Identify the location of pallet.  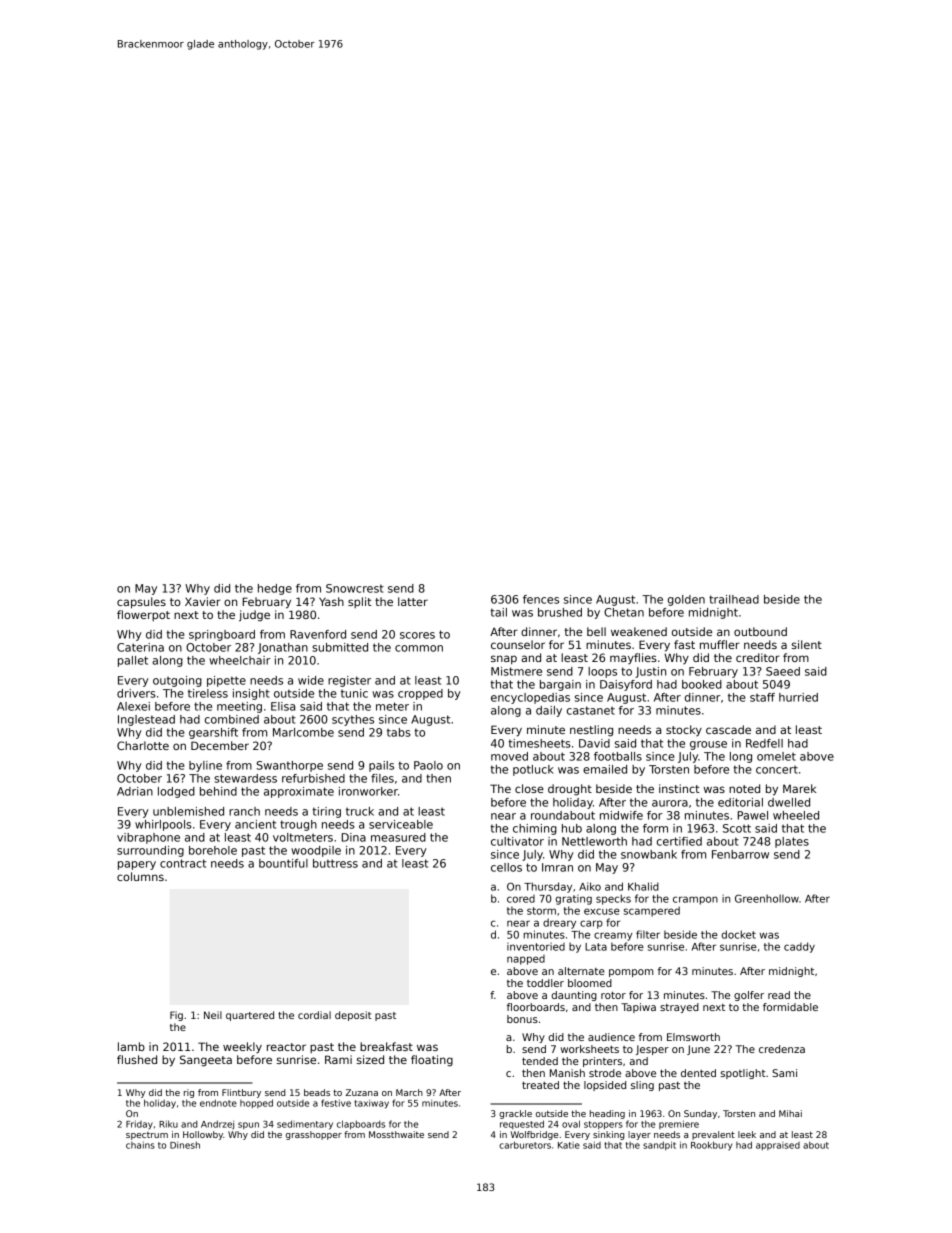
(133, 661).
